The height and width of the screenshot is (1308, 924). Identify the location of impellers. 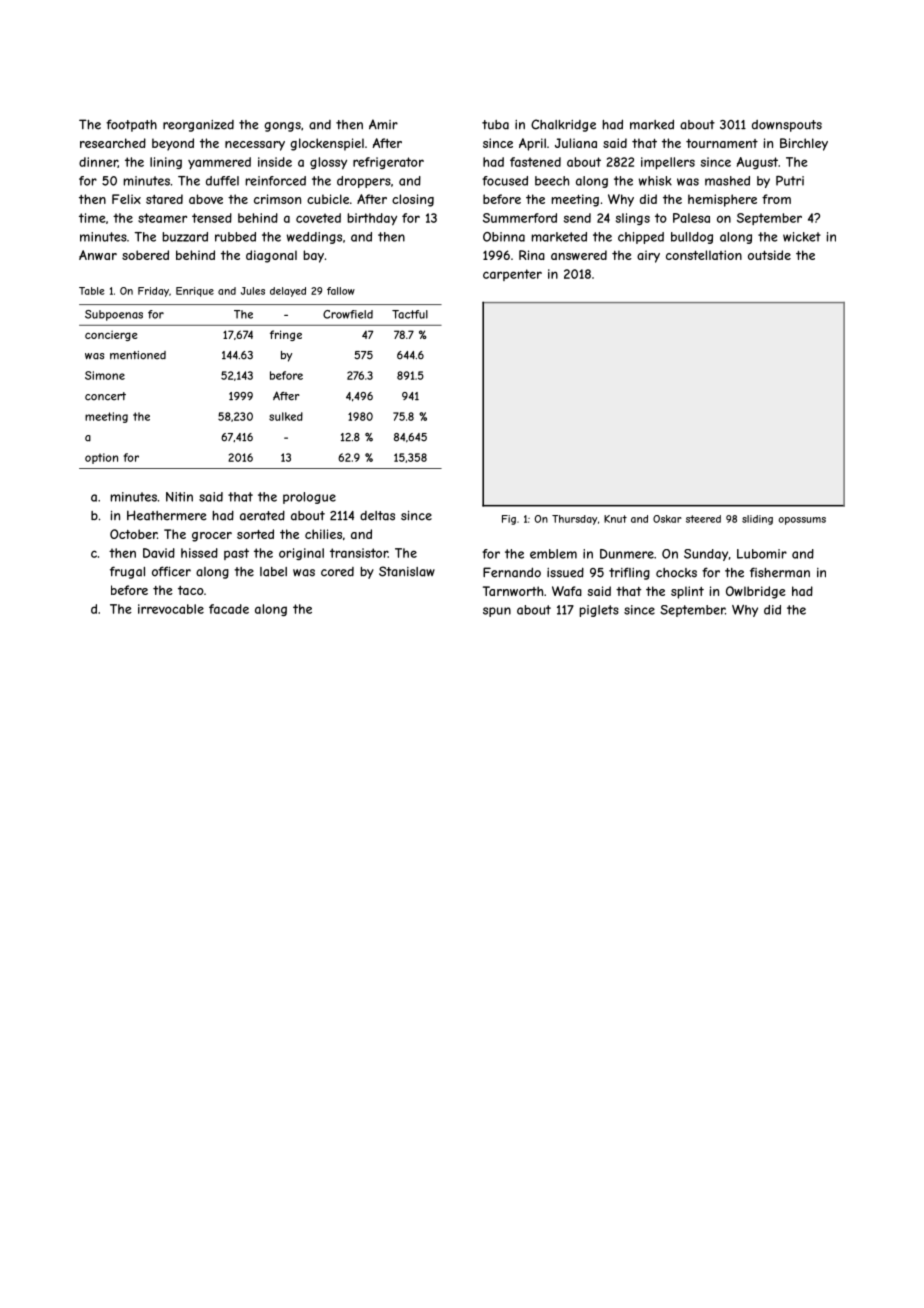
(668, 163).
